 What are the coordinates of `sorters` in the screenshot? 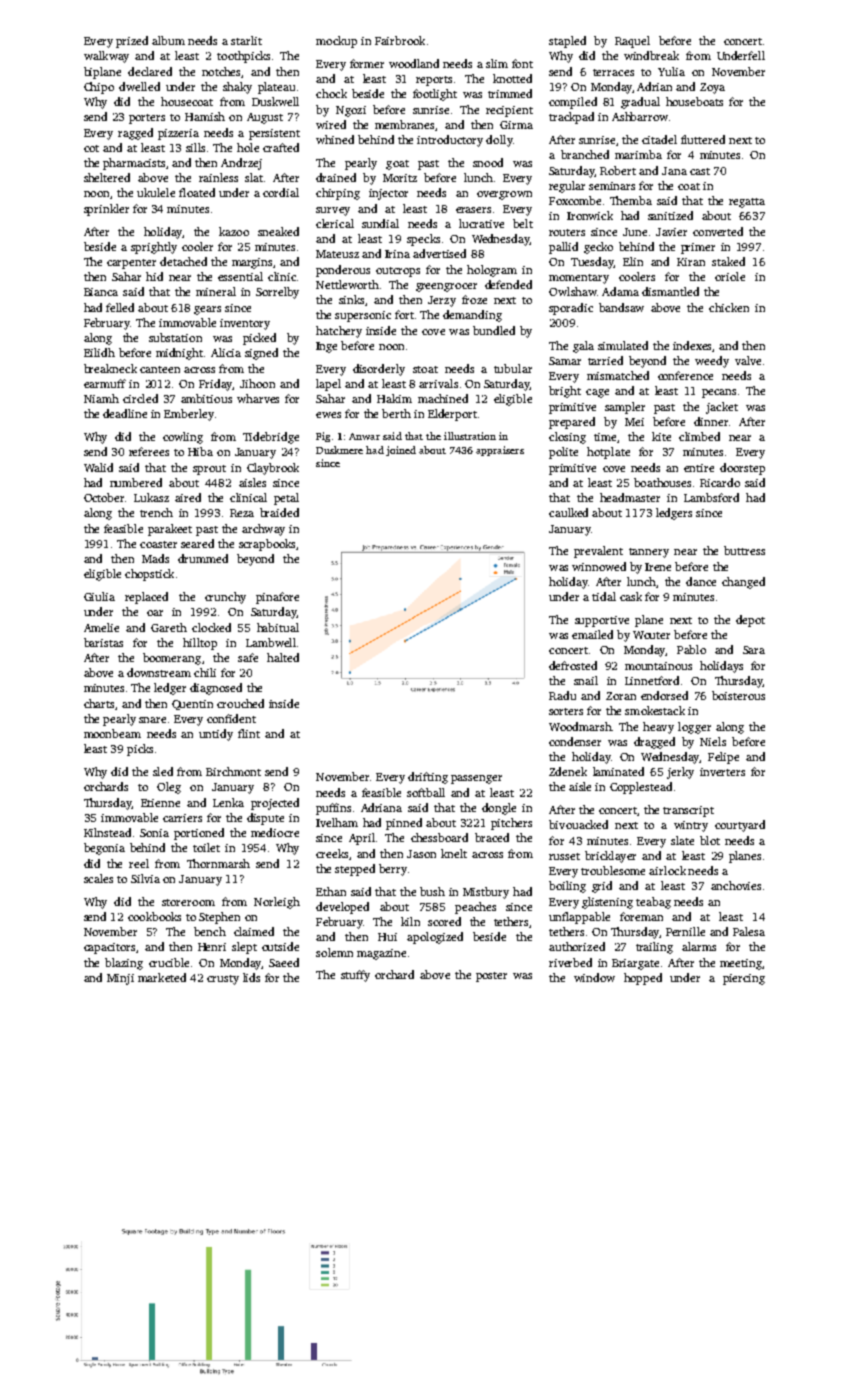 It's located at (566, 711).
